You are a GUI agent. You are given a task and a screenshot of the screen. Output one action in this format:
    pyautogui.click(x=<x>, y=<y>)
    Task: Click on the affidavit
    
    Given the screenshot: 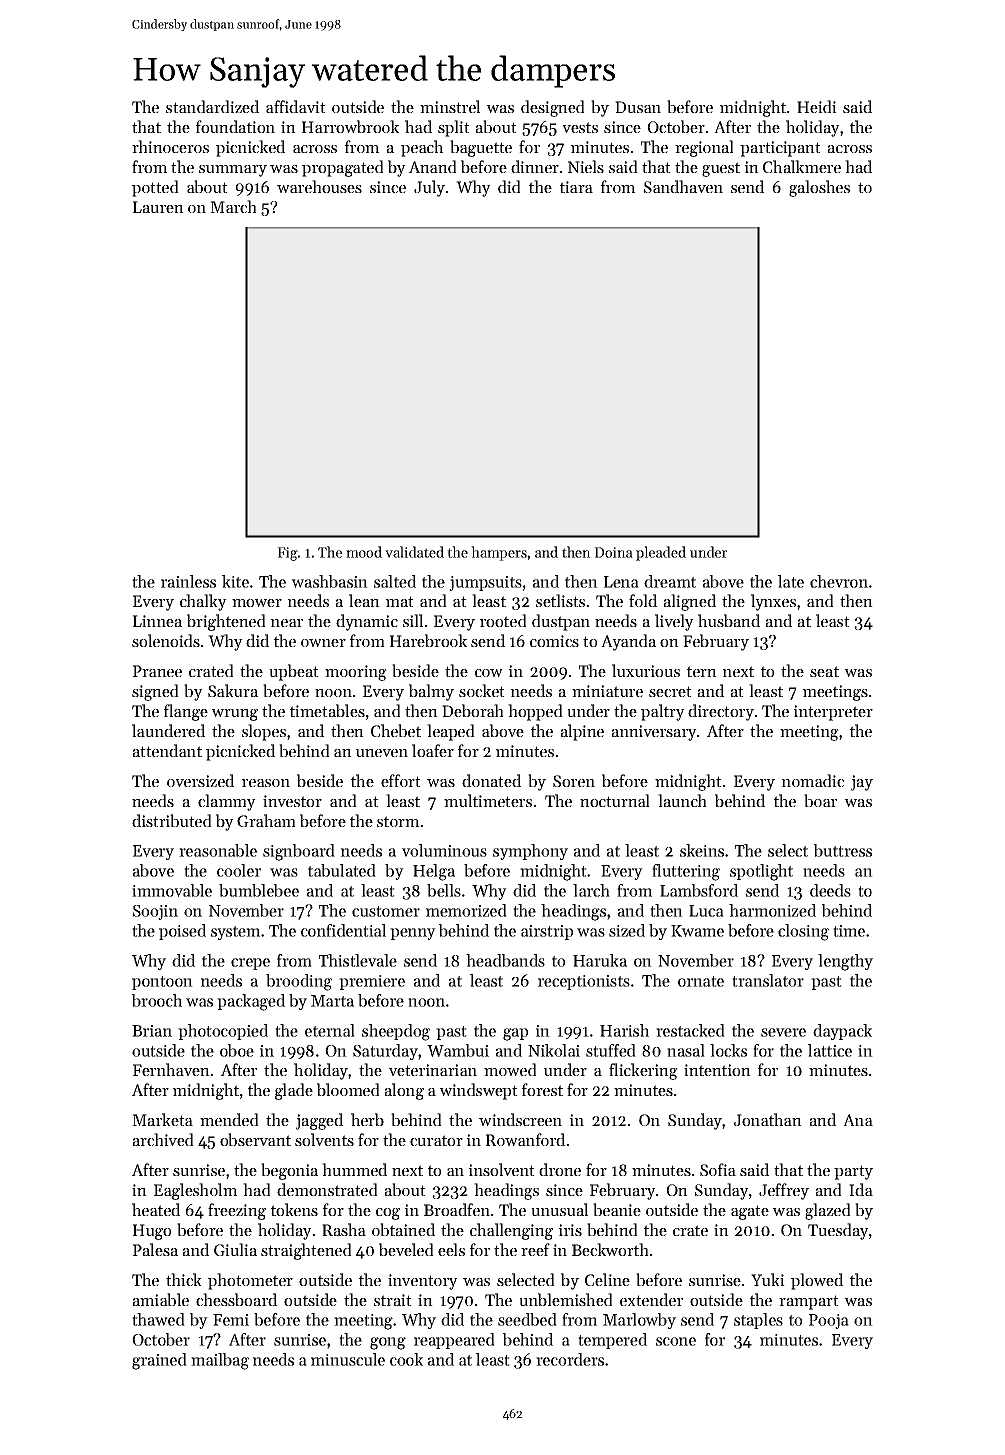 What is the action you would take?
    pyautogui.click(x=296, y=106)
